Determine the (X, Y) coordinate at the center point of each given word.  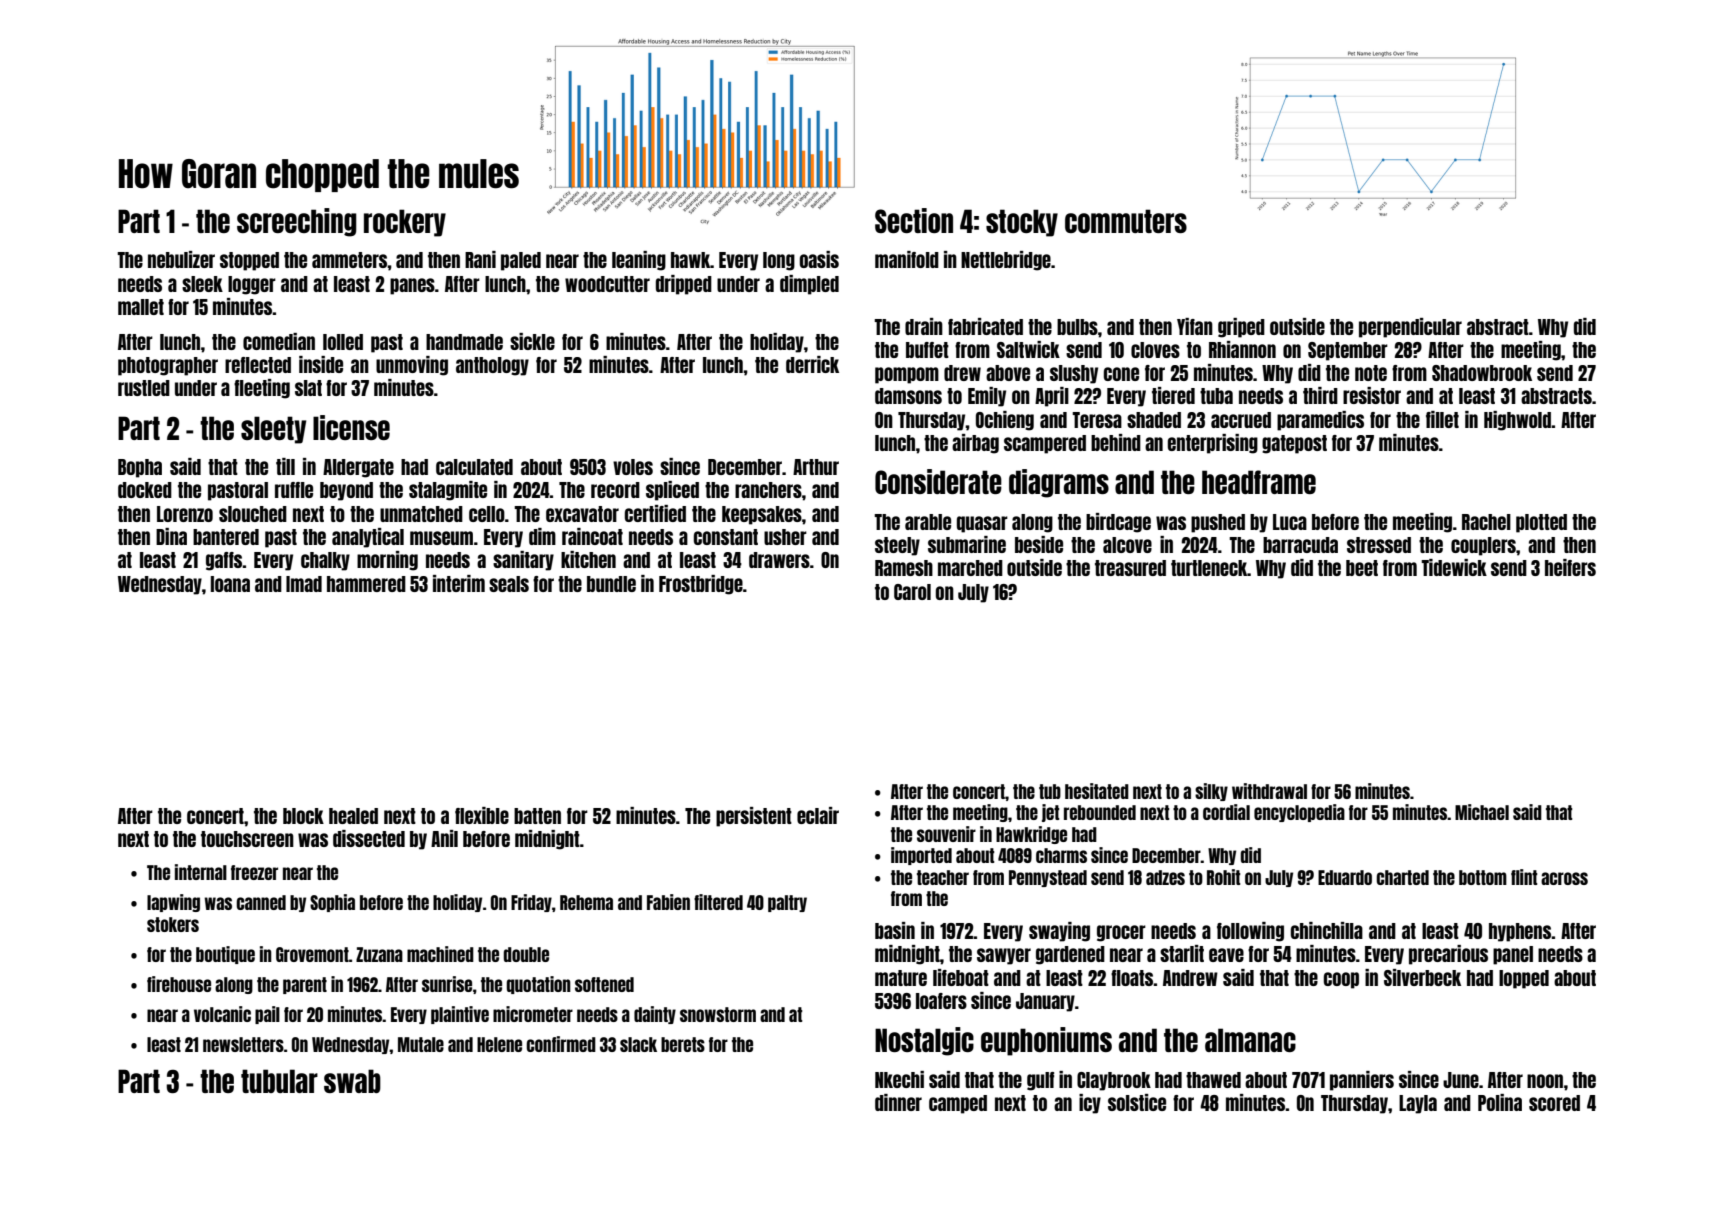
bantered (226, 537)
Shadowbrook (1482, 373)
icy (1090, 1104)
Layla (1418, 1104)
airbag (975, 444)
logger (252, 285)
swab (352, 1081)
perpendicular (1410, 328)
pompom (907, 375)
